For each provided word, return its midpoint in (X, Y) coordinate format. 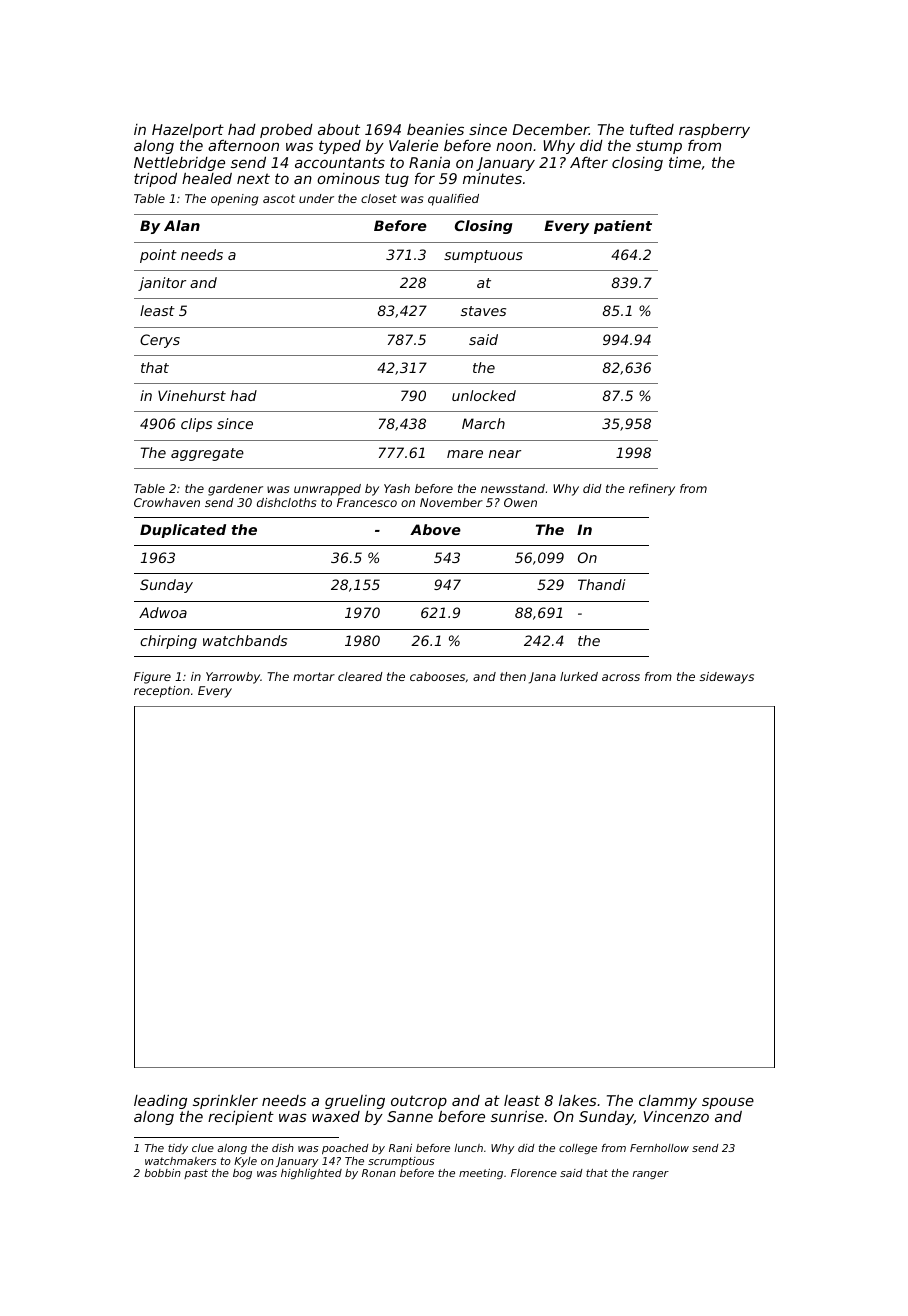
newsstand (513, 488)
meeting (481, 1174)
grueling (355, 1102)
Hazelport (188, 131)
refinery (652, 490)
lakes (578, 1100)
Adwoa (163, 612)
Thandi (601, 584)
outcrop (419, 1102)
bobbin (162, 1173)
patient (623, 227)
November (451, 502)
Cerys (160, 341)
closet (379, 198)
